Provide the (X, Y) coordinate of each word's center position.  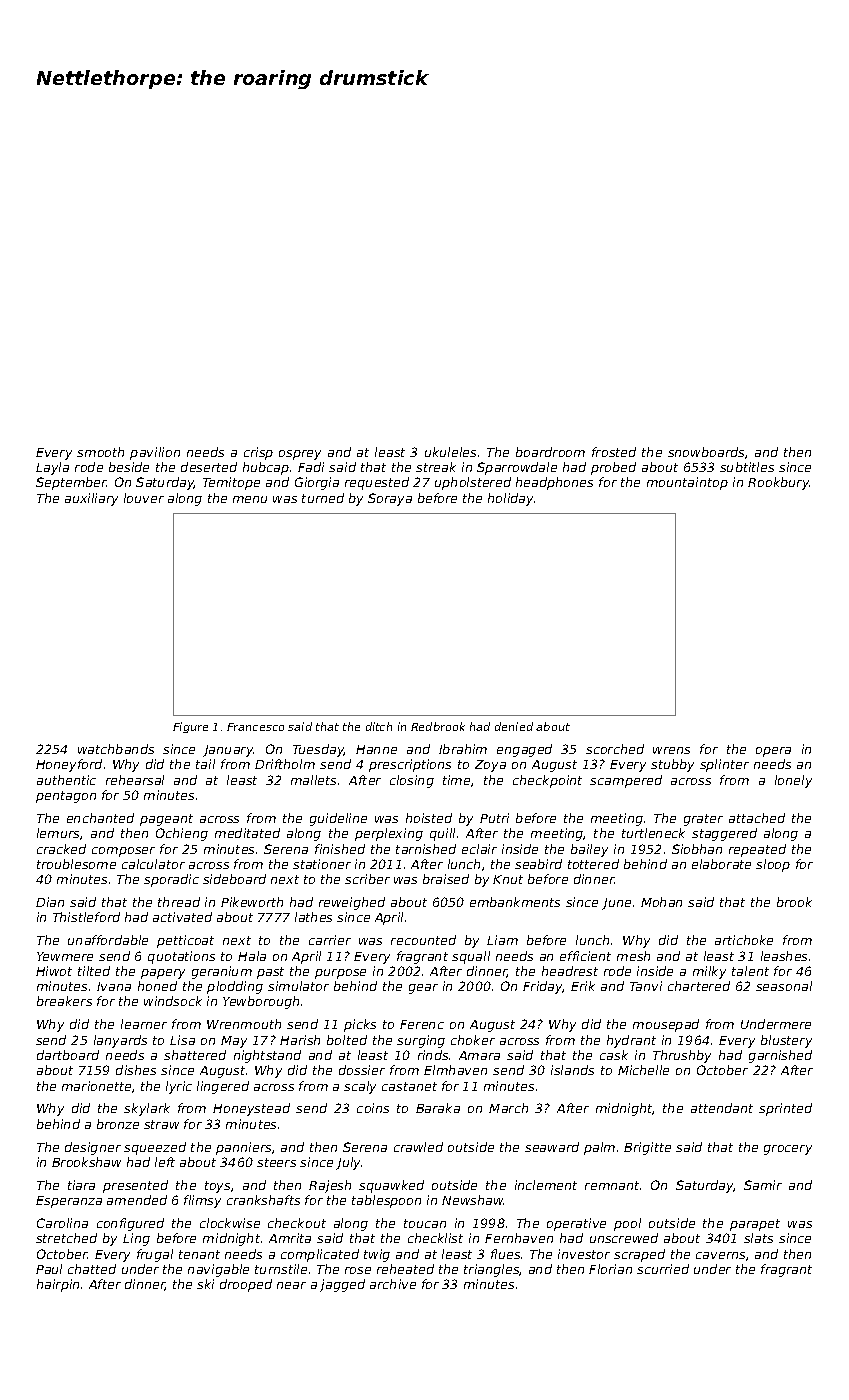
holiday (510, 499)
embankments (515, 902)
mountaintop (687, 483)
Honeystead (251, 1109)
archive (393, 1284)
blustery (786, 1041)
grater (703, 820)
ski (205, 1284)
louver (144, 498)
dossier (362, 1070)
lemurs (58, 833)
